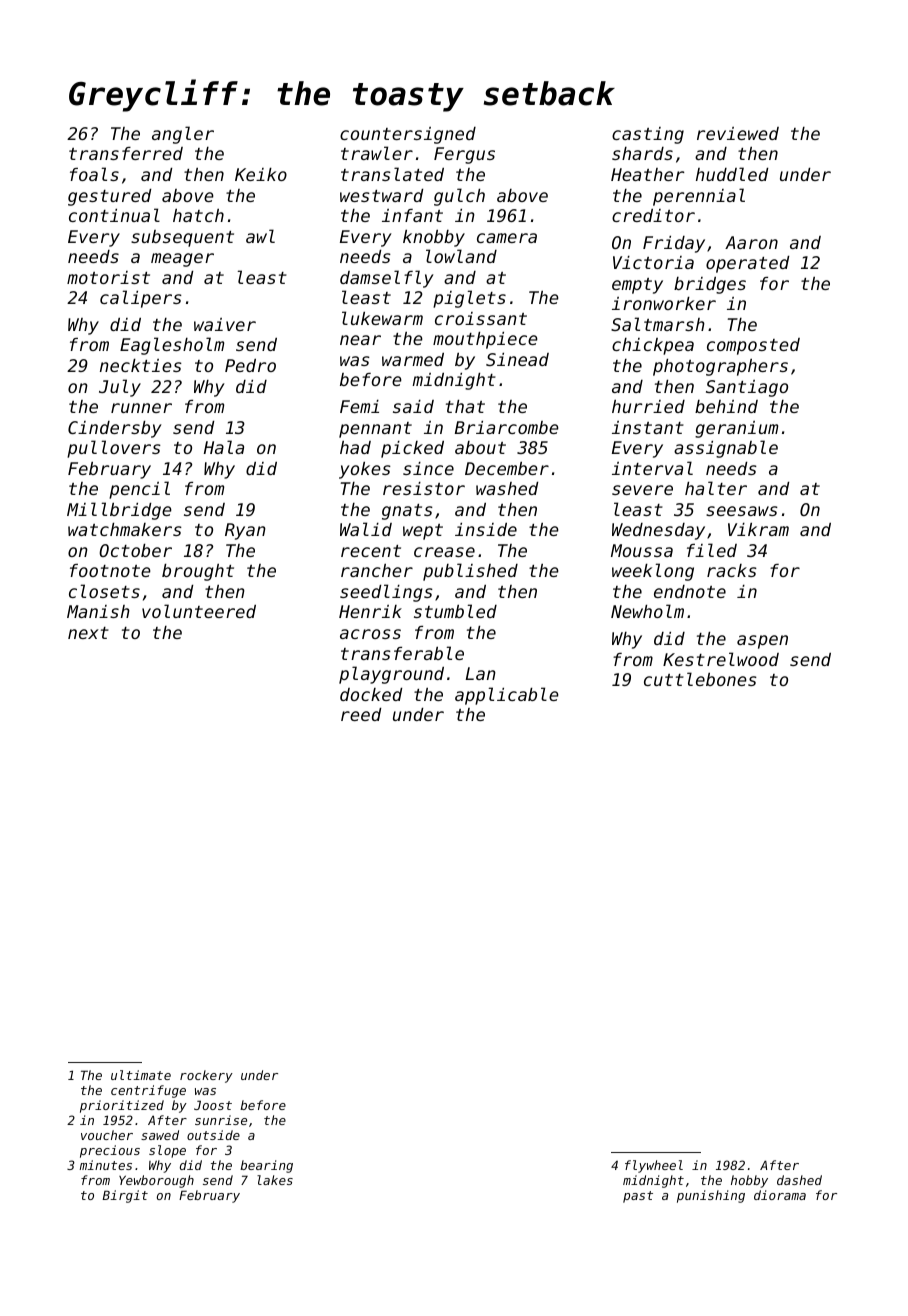 The image size is (908, 1316). I want to click on Aaron, so click(751, 242).
